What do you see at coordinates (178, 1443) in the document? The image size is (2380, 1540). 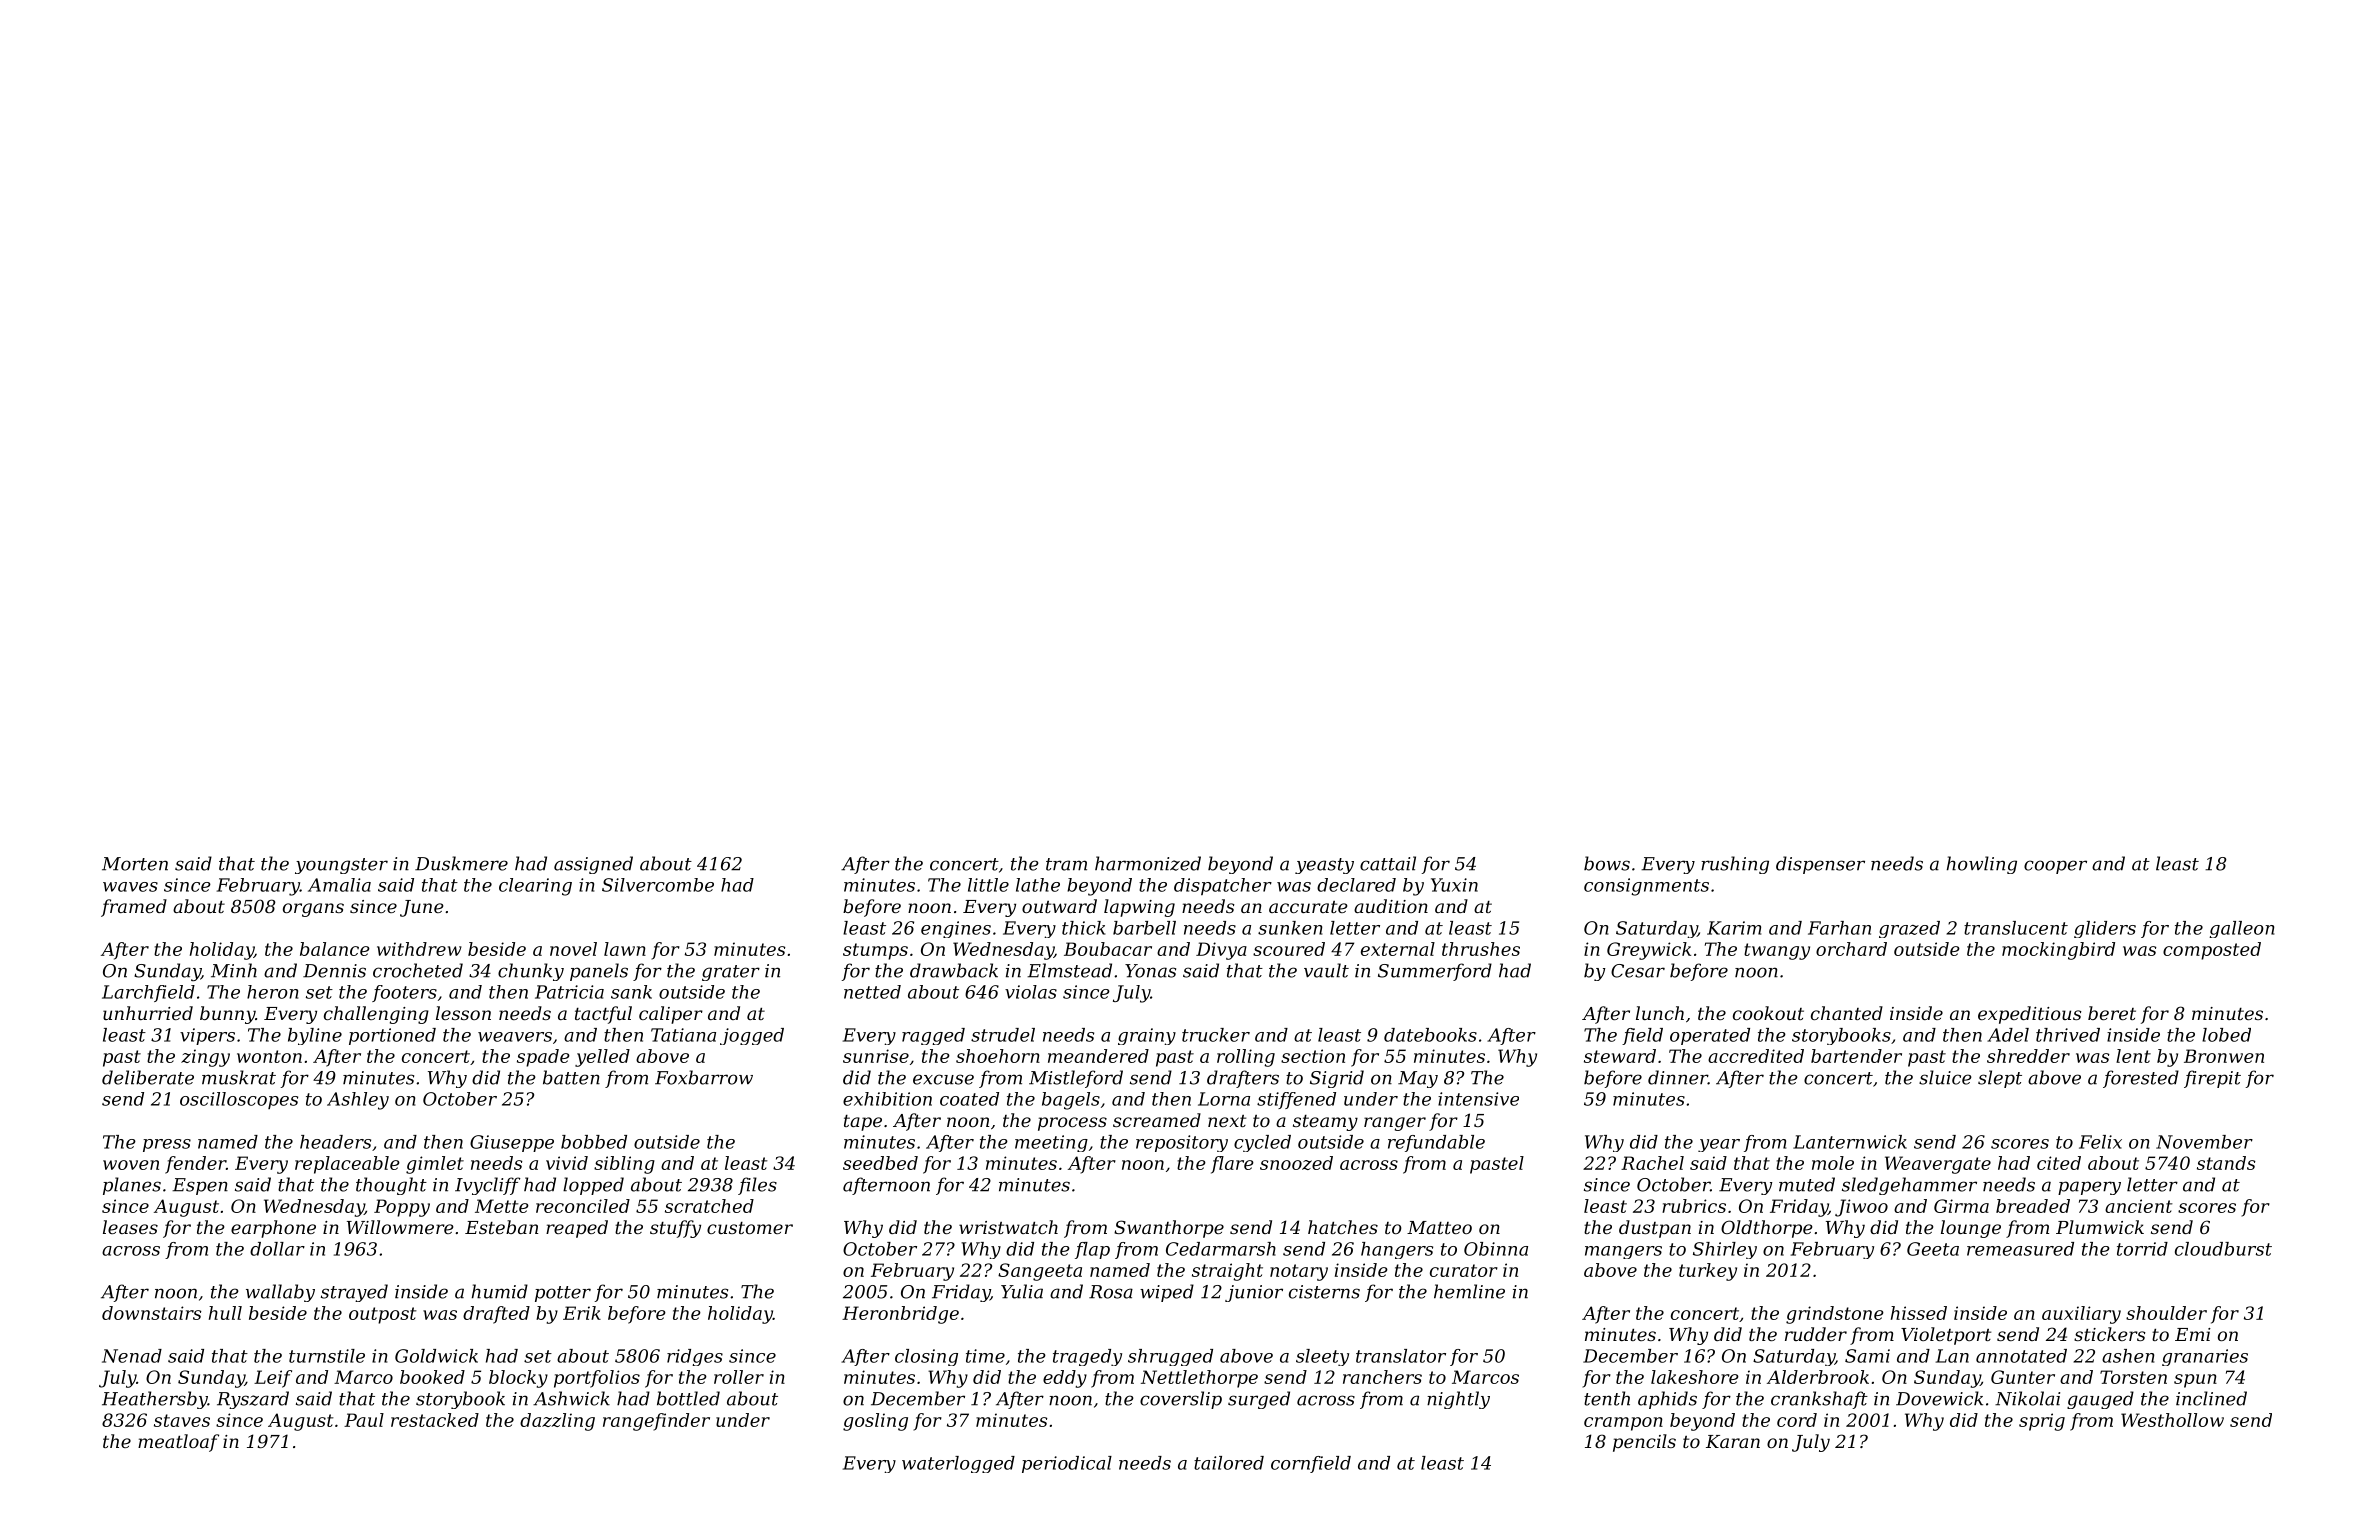 I see `meatloaf` at bounding box center [178, 1443].
